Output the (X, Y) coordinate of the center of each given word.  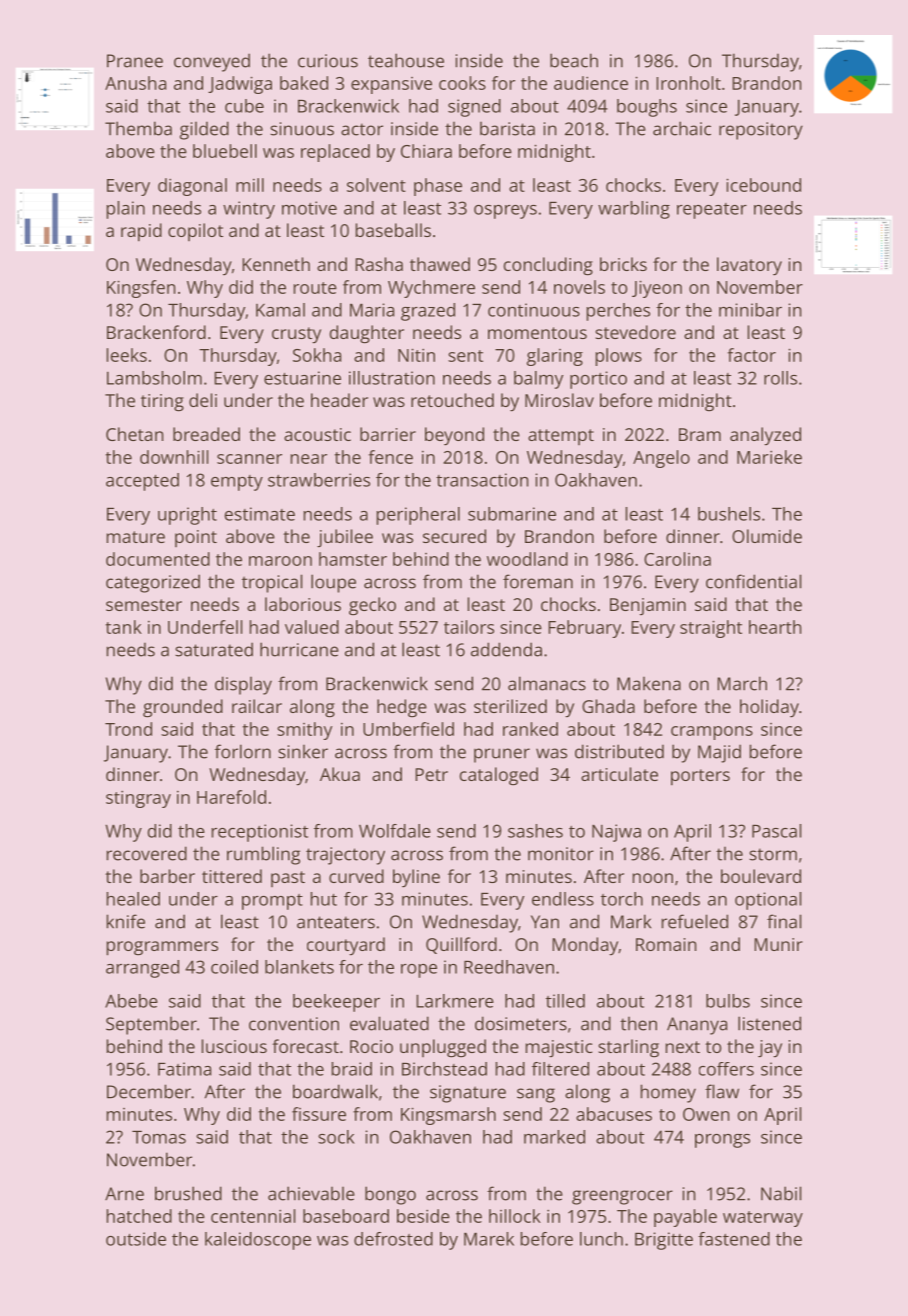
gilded (204, 130)
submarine (512, 514)
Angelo (661, 459)
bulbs (728, 1001)
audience (591, 83)
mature (136, 537)
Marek (489, 1239)
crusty (296, 335)
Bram (700, 434)
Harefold (231, 797)
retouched (452, 400)
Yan (545, 922)
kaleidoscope (258, 1241)
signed (474, 108)
